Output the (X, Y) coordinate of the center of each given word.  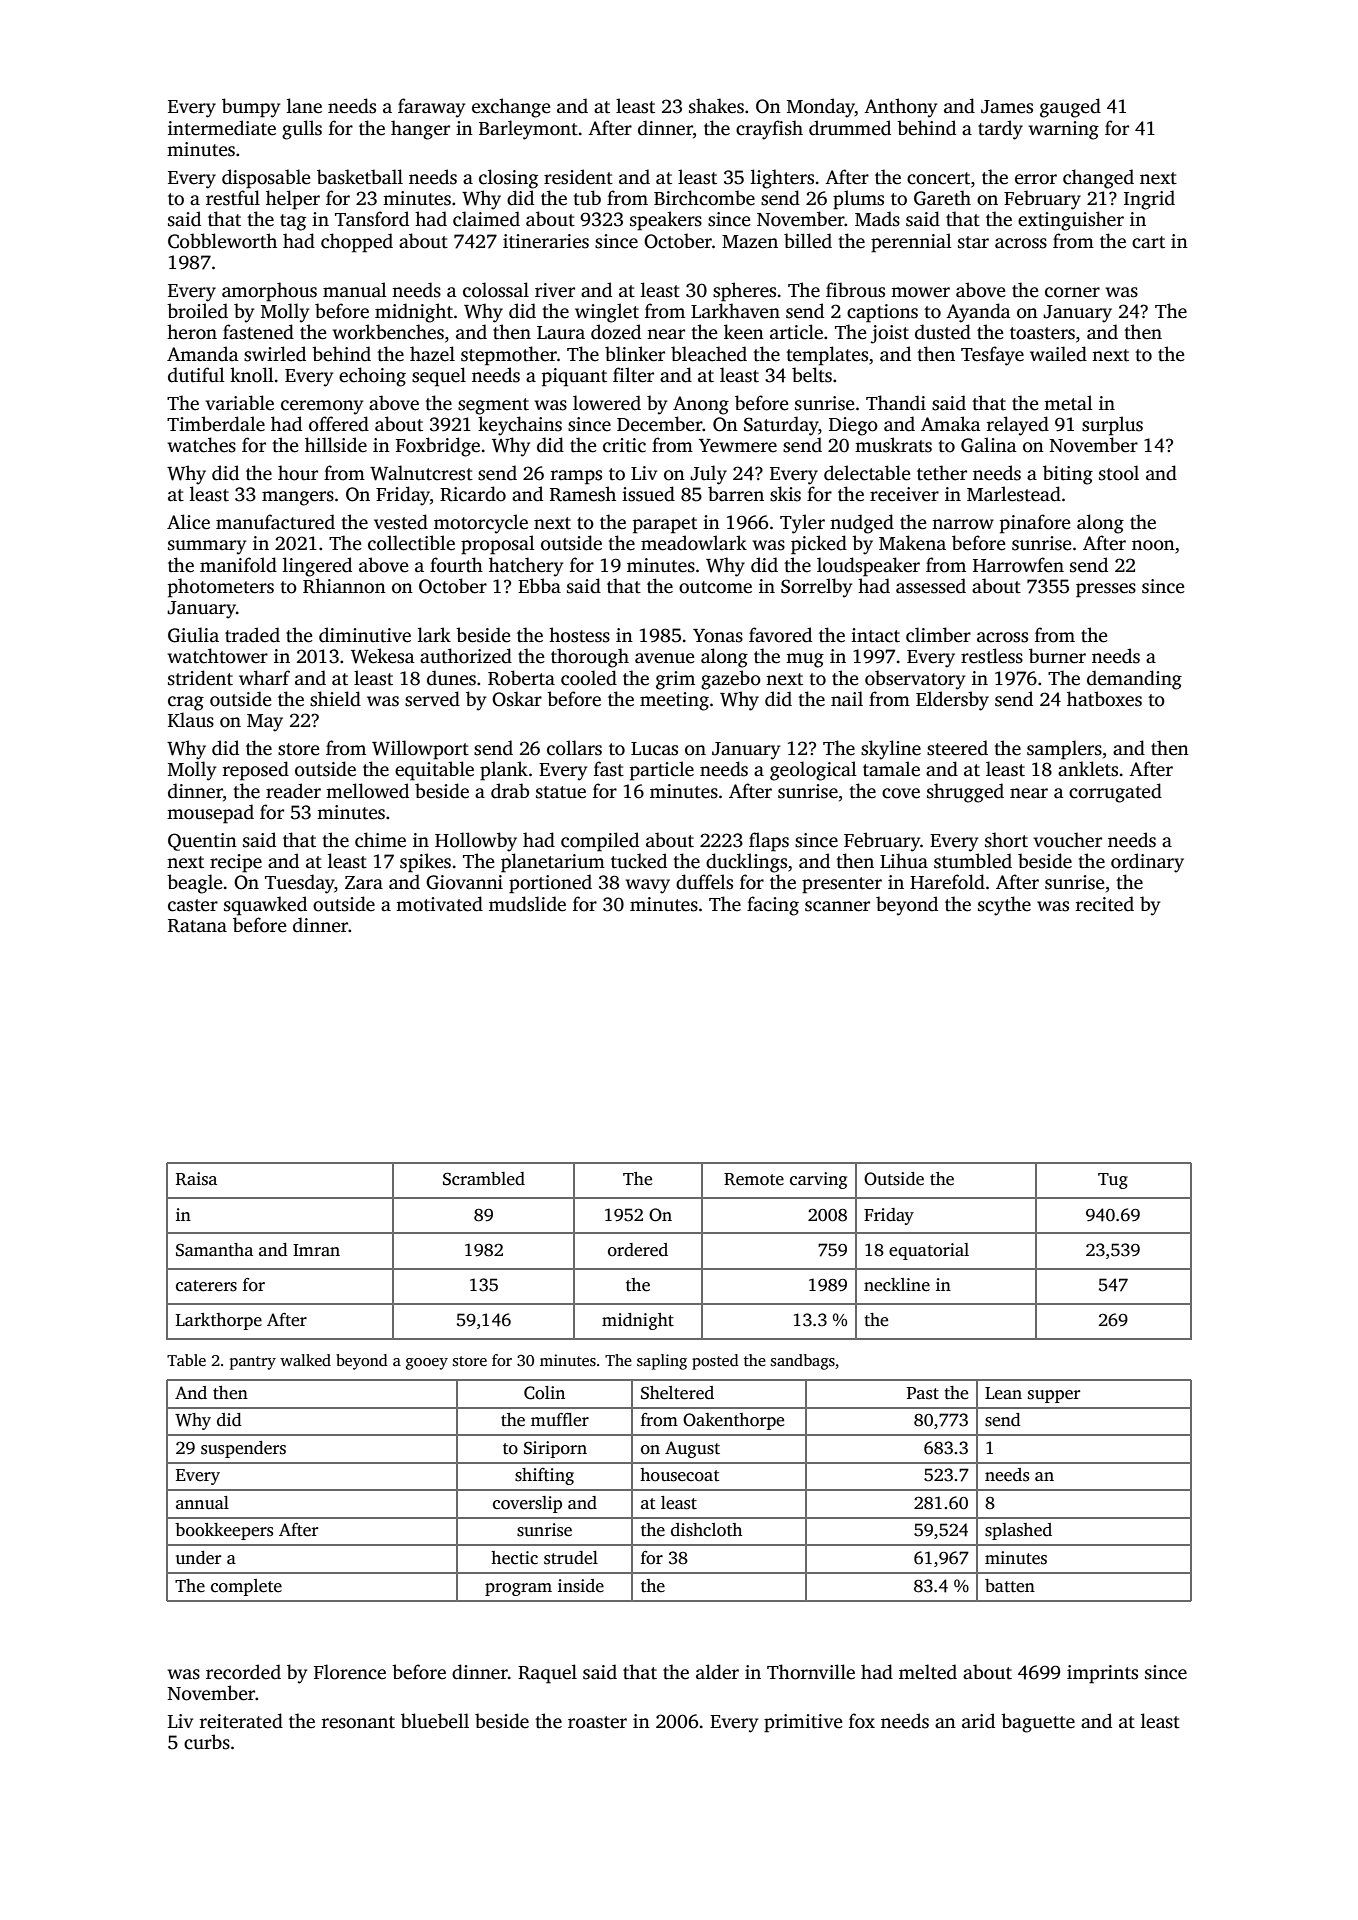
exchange (511, 108)
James (1007, 107)
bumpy (251, 108)
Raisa (196, 1179)
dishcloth (706, 1530)
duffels (704, 882)
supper (1054, 1396)
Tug (1113, 1181)
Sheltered (677, 1393)
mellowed (367, 791)
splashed (1018, 1531)
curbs (207, 1742)
